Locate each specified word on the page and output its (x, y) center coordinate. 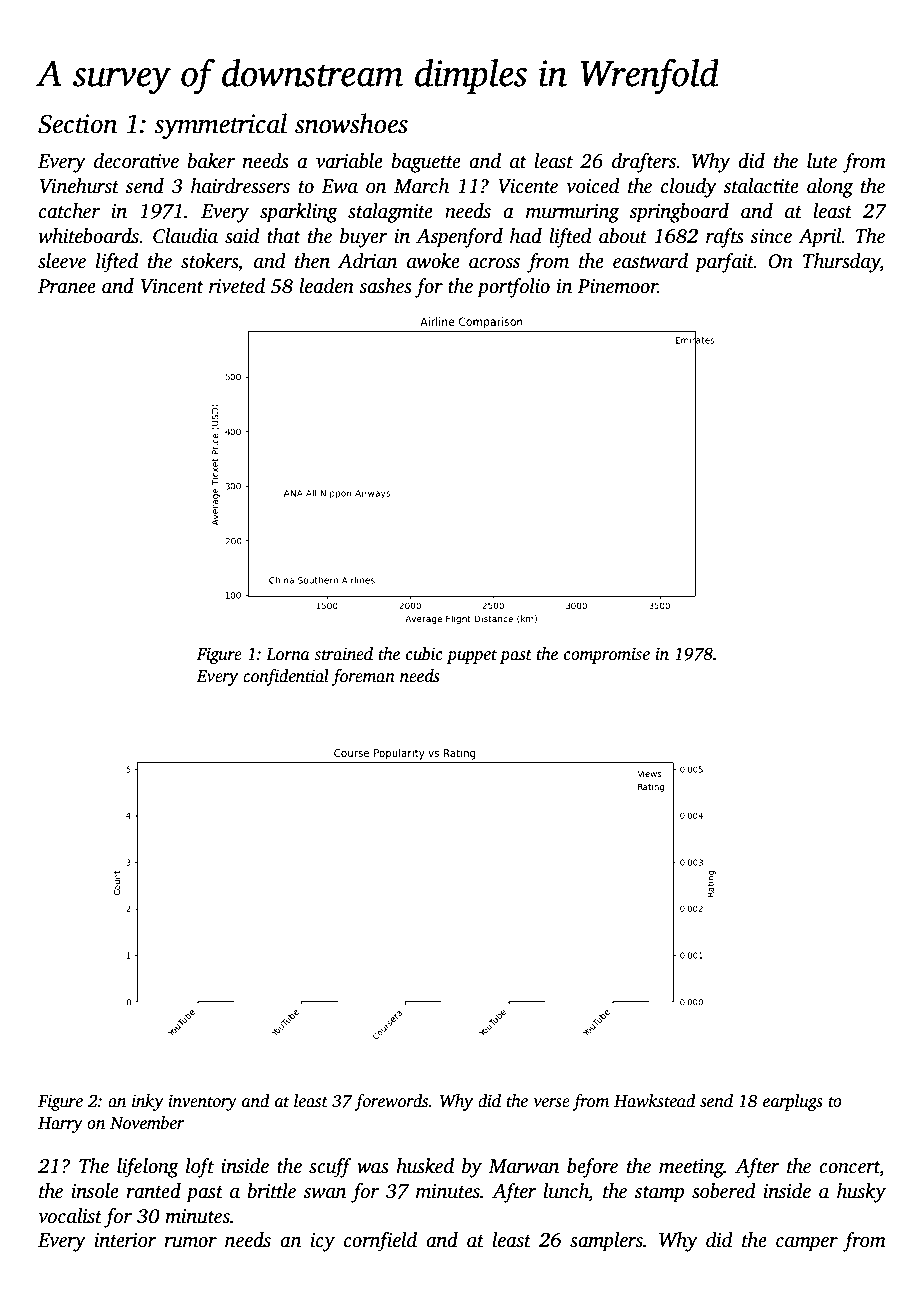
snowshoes (351, 123)
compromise (607, 655)
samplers (606, 1242)
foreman (363, 677)
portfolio (513, 288)
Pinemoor (617, 286)
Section (77, 124)
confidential (286, 677)
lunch (566, 1191)
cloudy (689, 188)
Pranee (67, 286)
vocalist (70, 1216)
